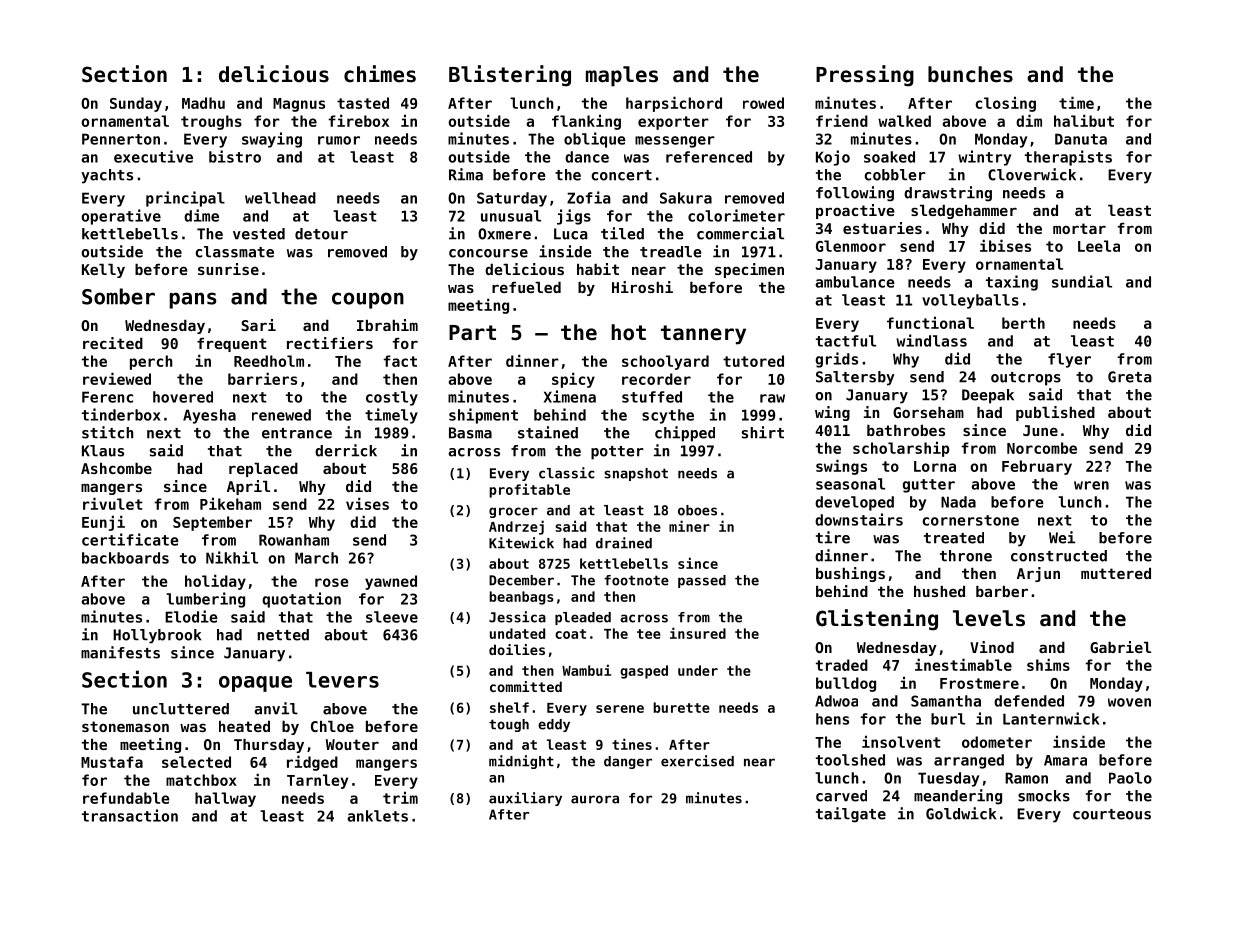  Describe the element at coordinates (511, 216) in the page. I see `unusual` at that location.
